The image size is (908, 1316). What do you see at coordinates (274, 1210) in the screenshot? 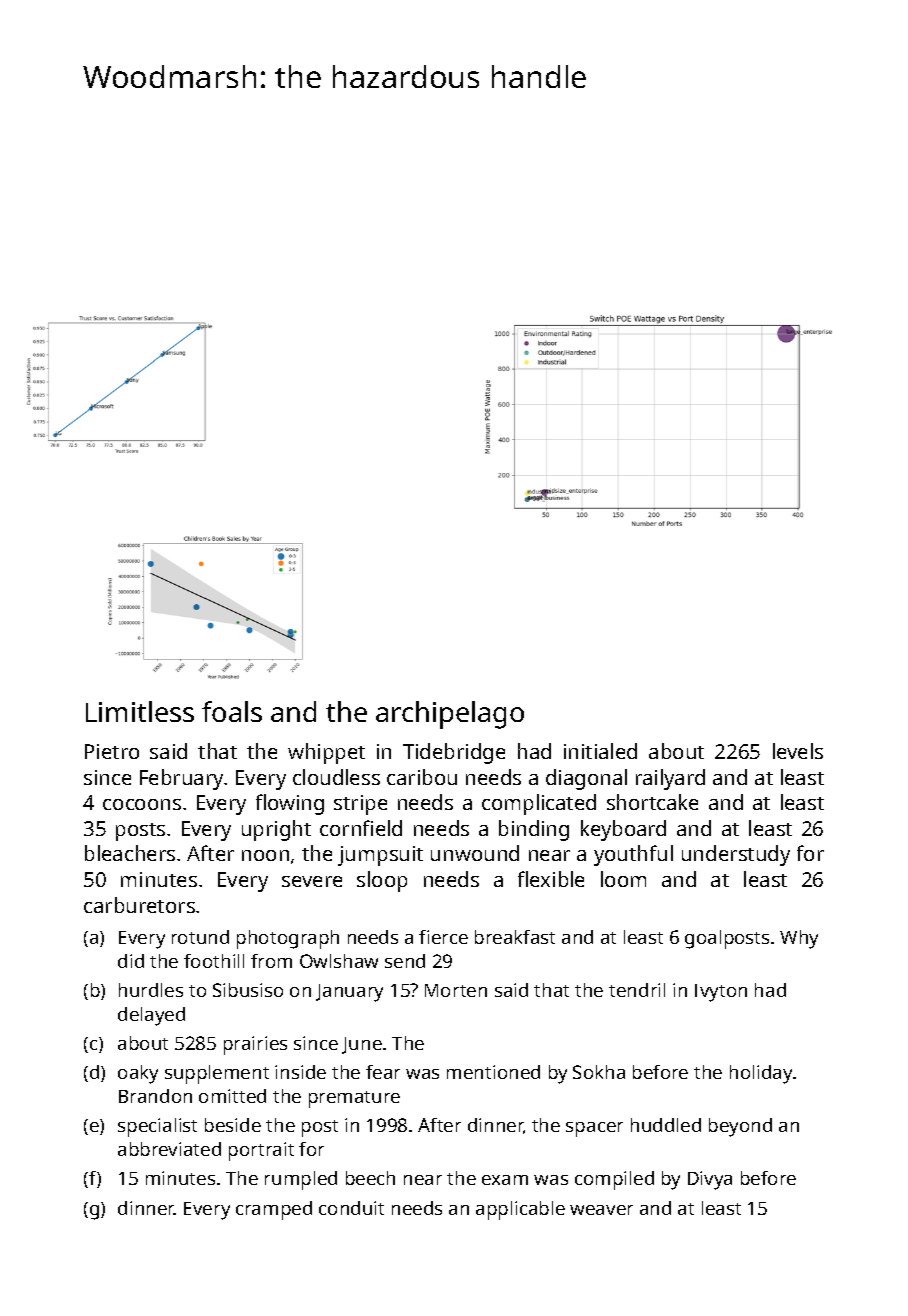
I see `cramped` at bounding box center [274, 1210].
